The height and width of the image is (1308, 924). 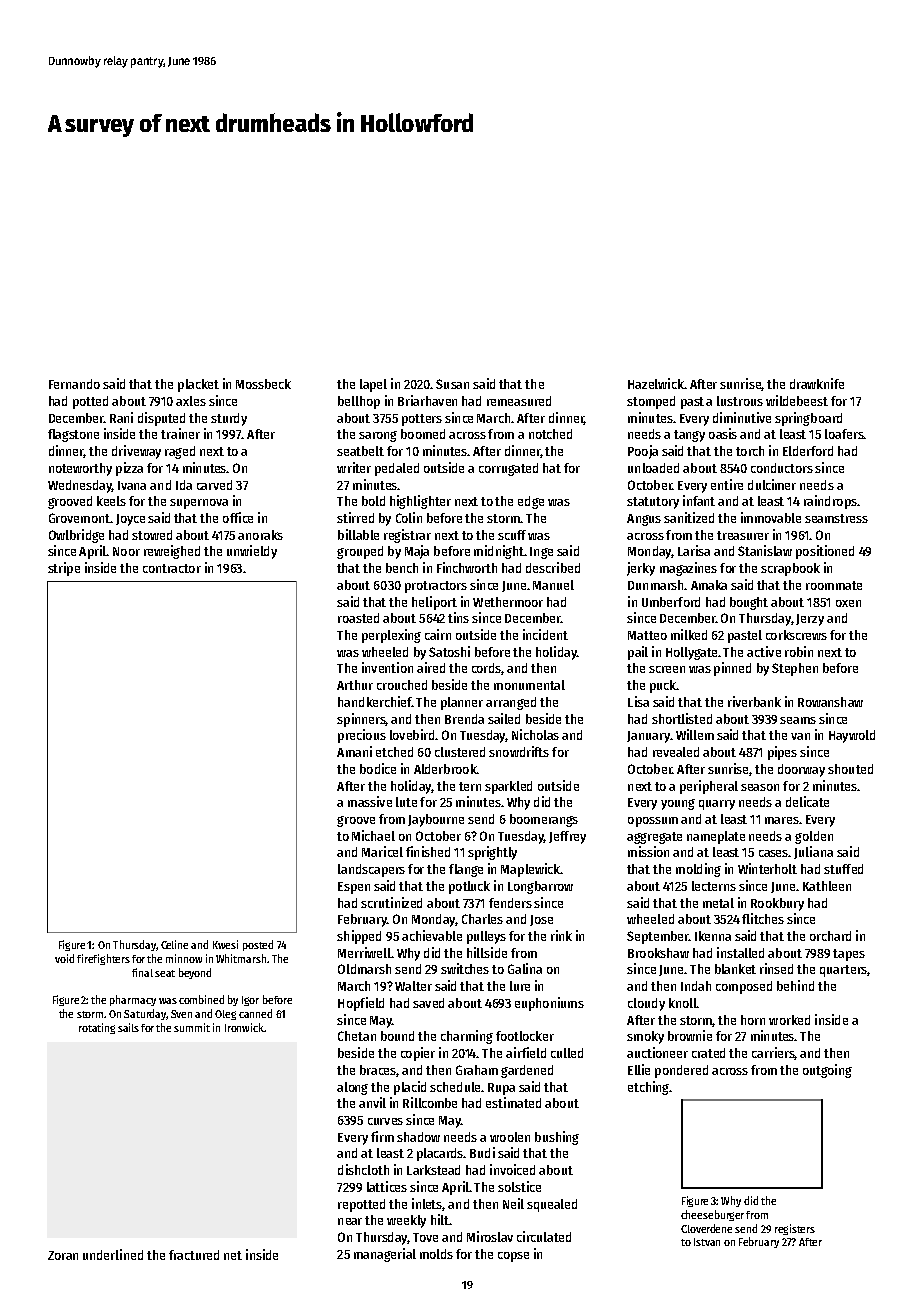 What do you see at coordinates (490, 1236) in the image?
I see `Miroslav` at bounding box center [490, 1236].
